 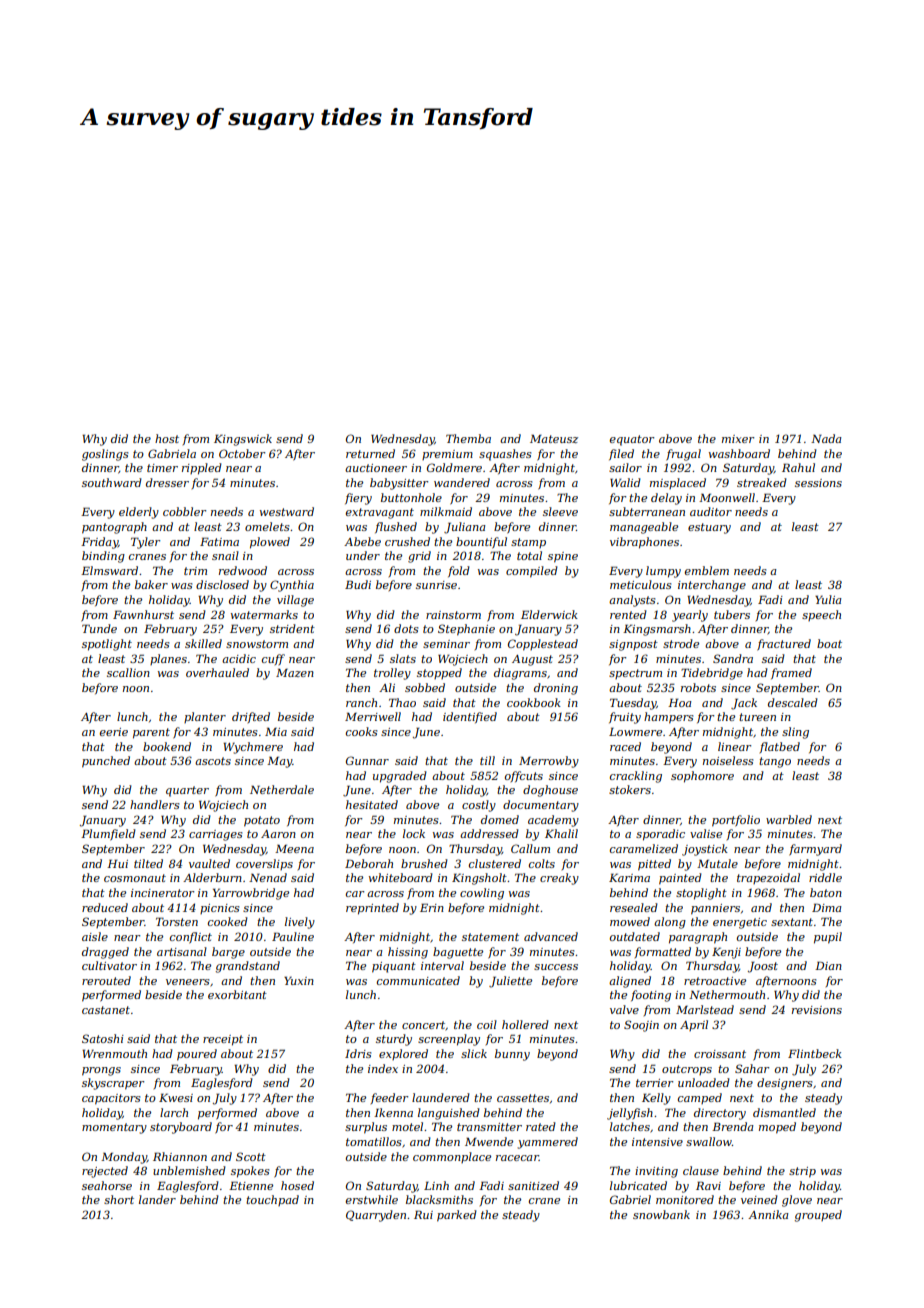 I want to click on cooks, so click(x=362, y=731).
